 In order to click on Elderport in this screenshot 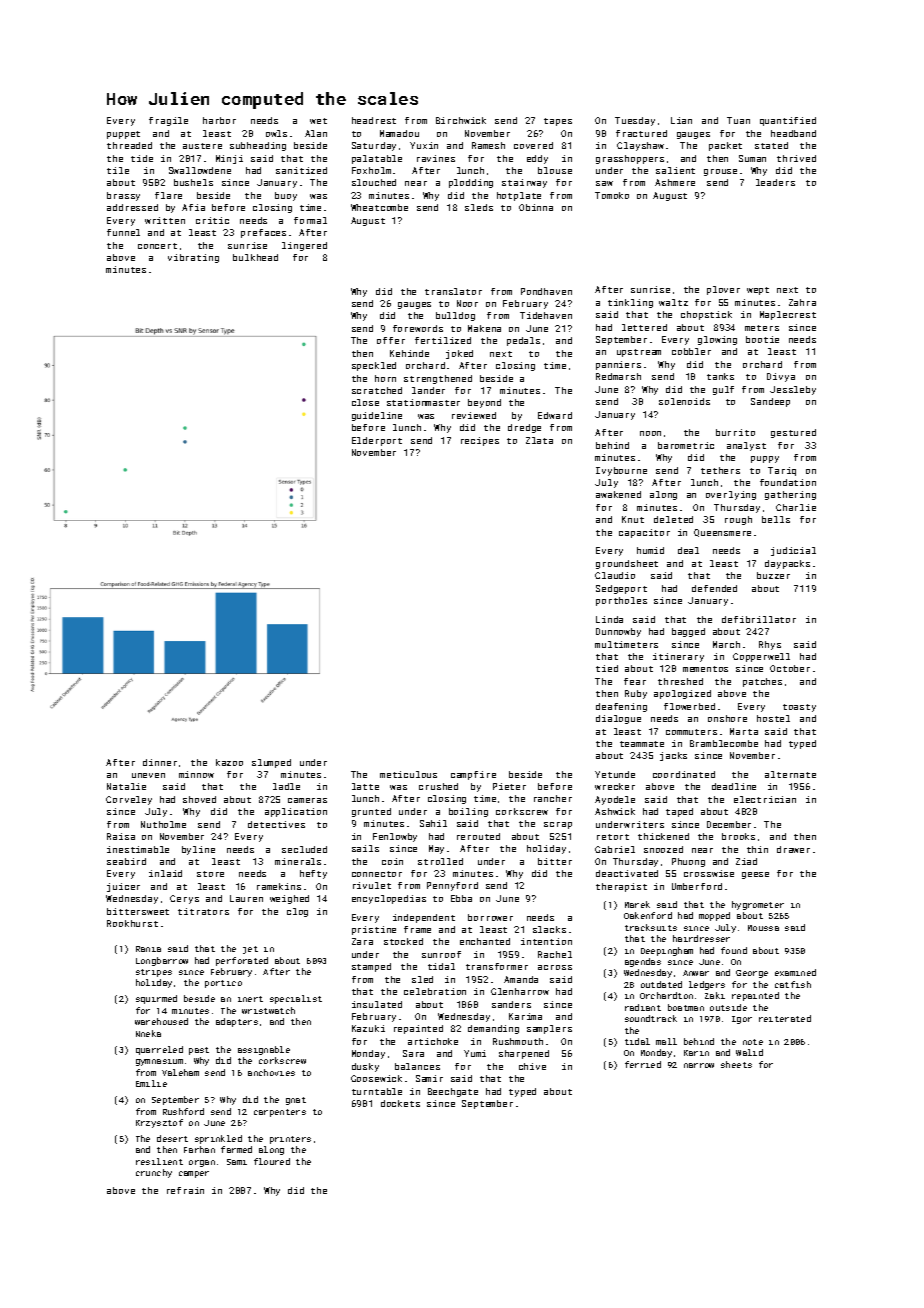, I will do `click(377, 441)`.
